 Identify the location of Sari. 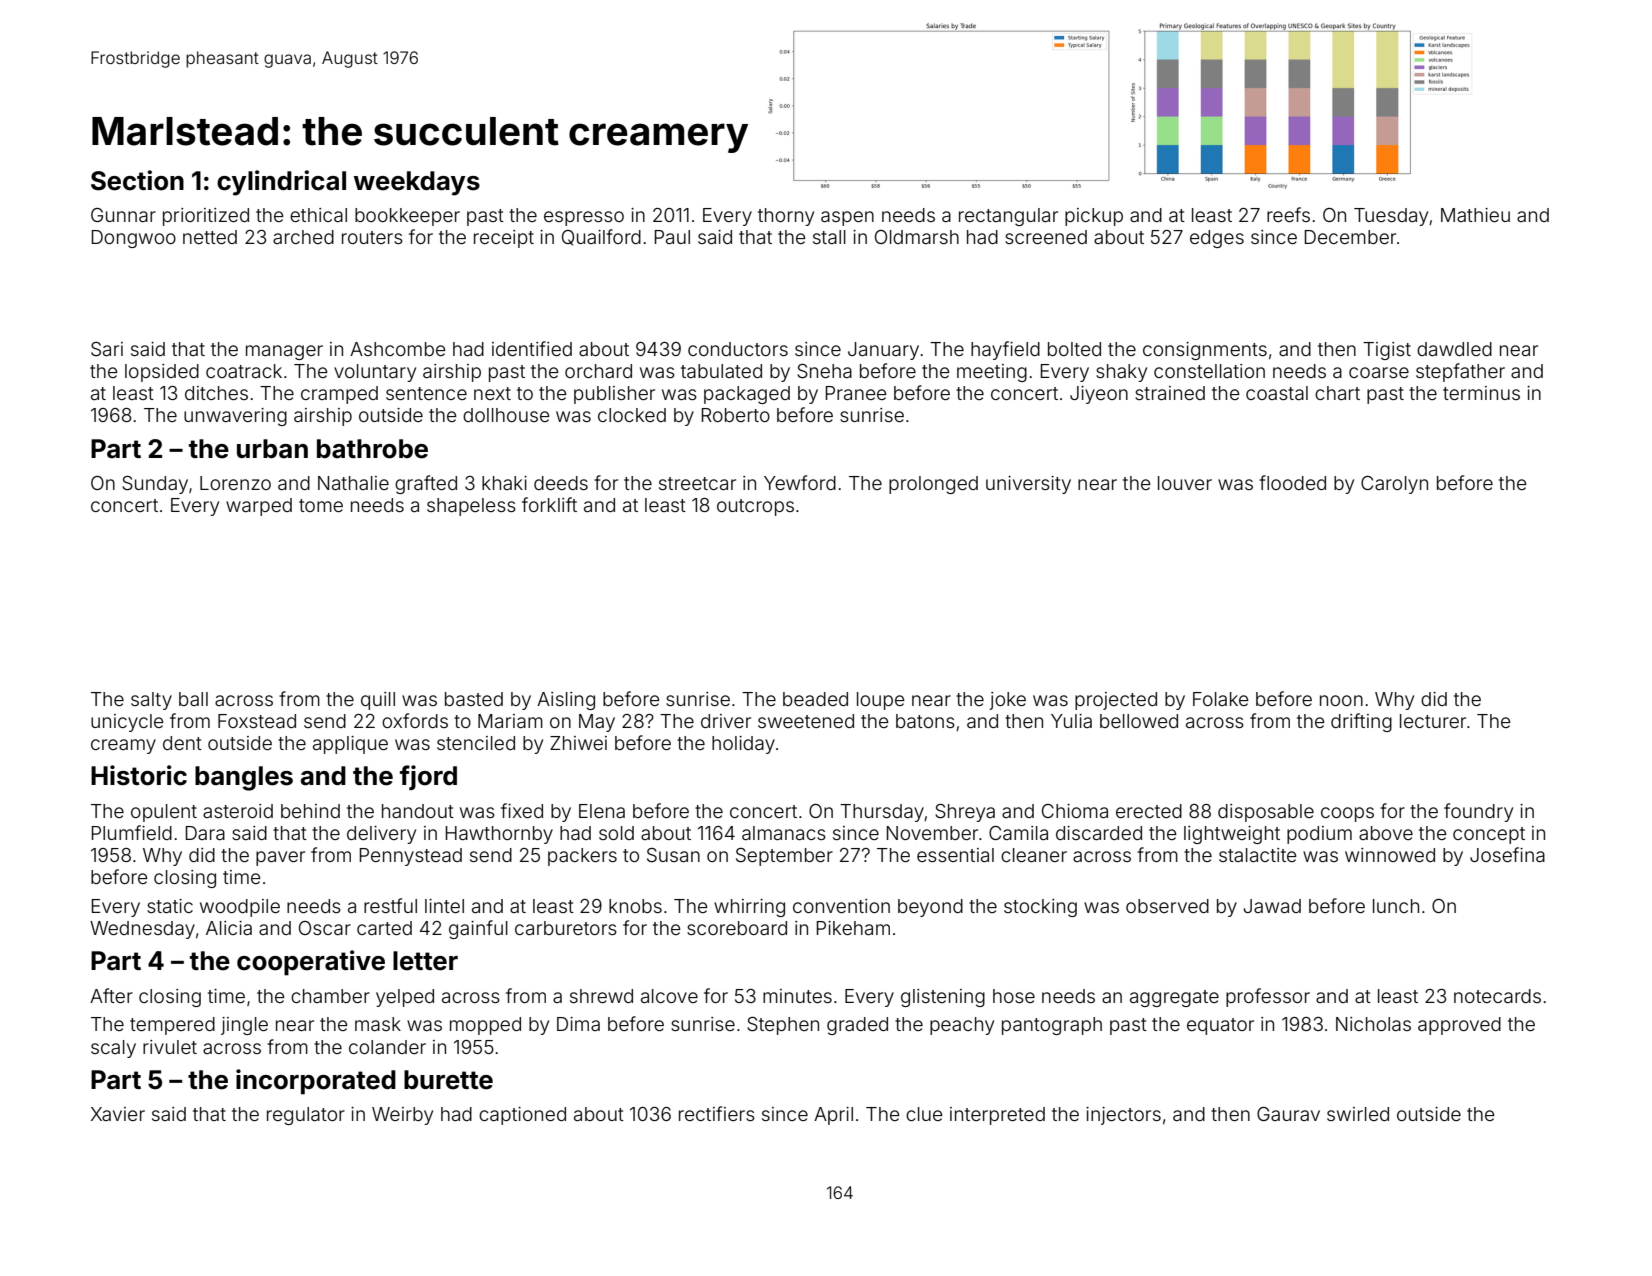
(107, 349).
